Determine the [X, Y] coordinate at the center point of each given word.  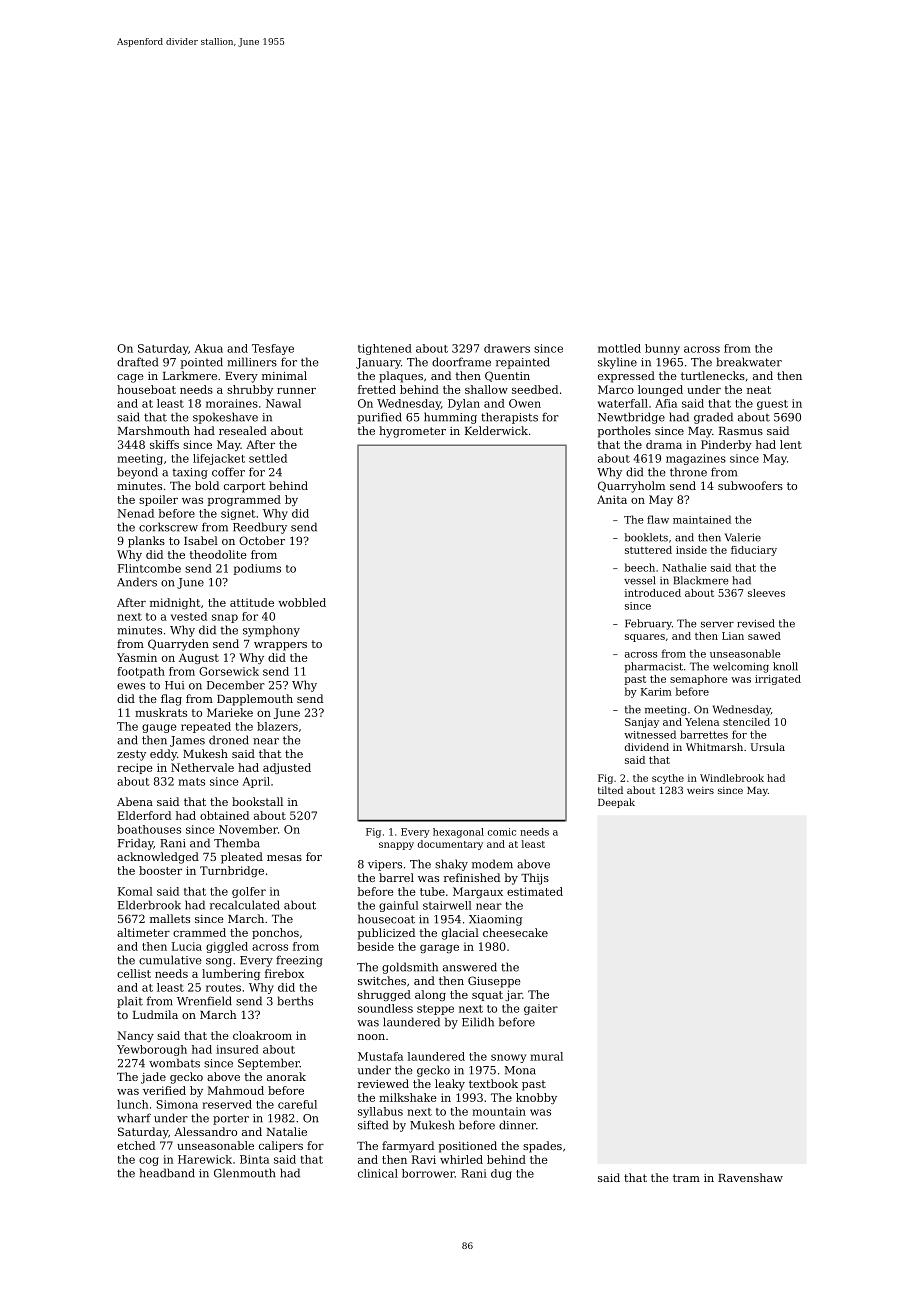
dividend [647, 747]
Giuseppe [494, 982]
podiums [257, 569]
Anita [612, 499]
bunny [662, 349]
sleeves [766, 593]
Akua [208, 348]
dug [501, 1174]
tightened [385, 349]
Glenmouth [244, 1173]
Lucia [187, 946]
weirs [700, 790]
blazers [277, 726]
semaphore [699, 680]
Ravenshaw [750, 1177]
